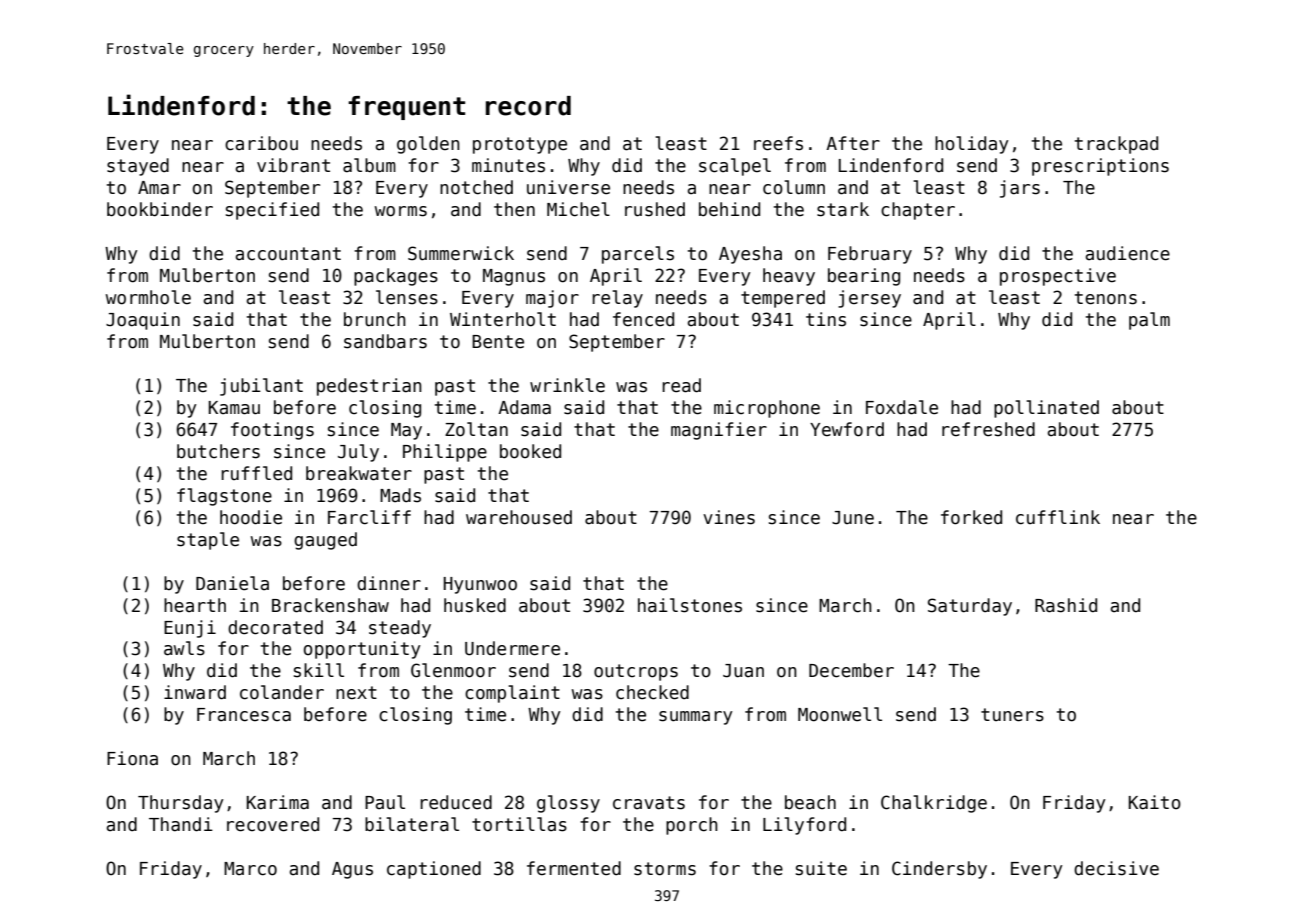  Describe the element at coordinates (261, 143) in the screenshot. I see `caribou` at that location.
